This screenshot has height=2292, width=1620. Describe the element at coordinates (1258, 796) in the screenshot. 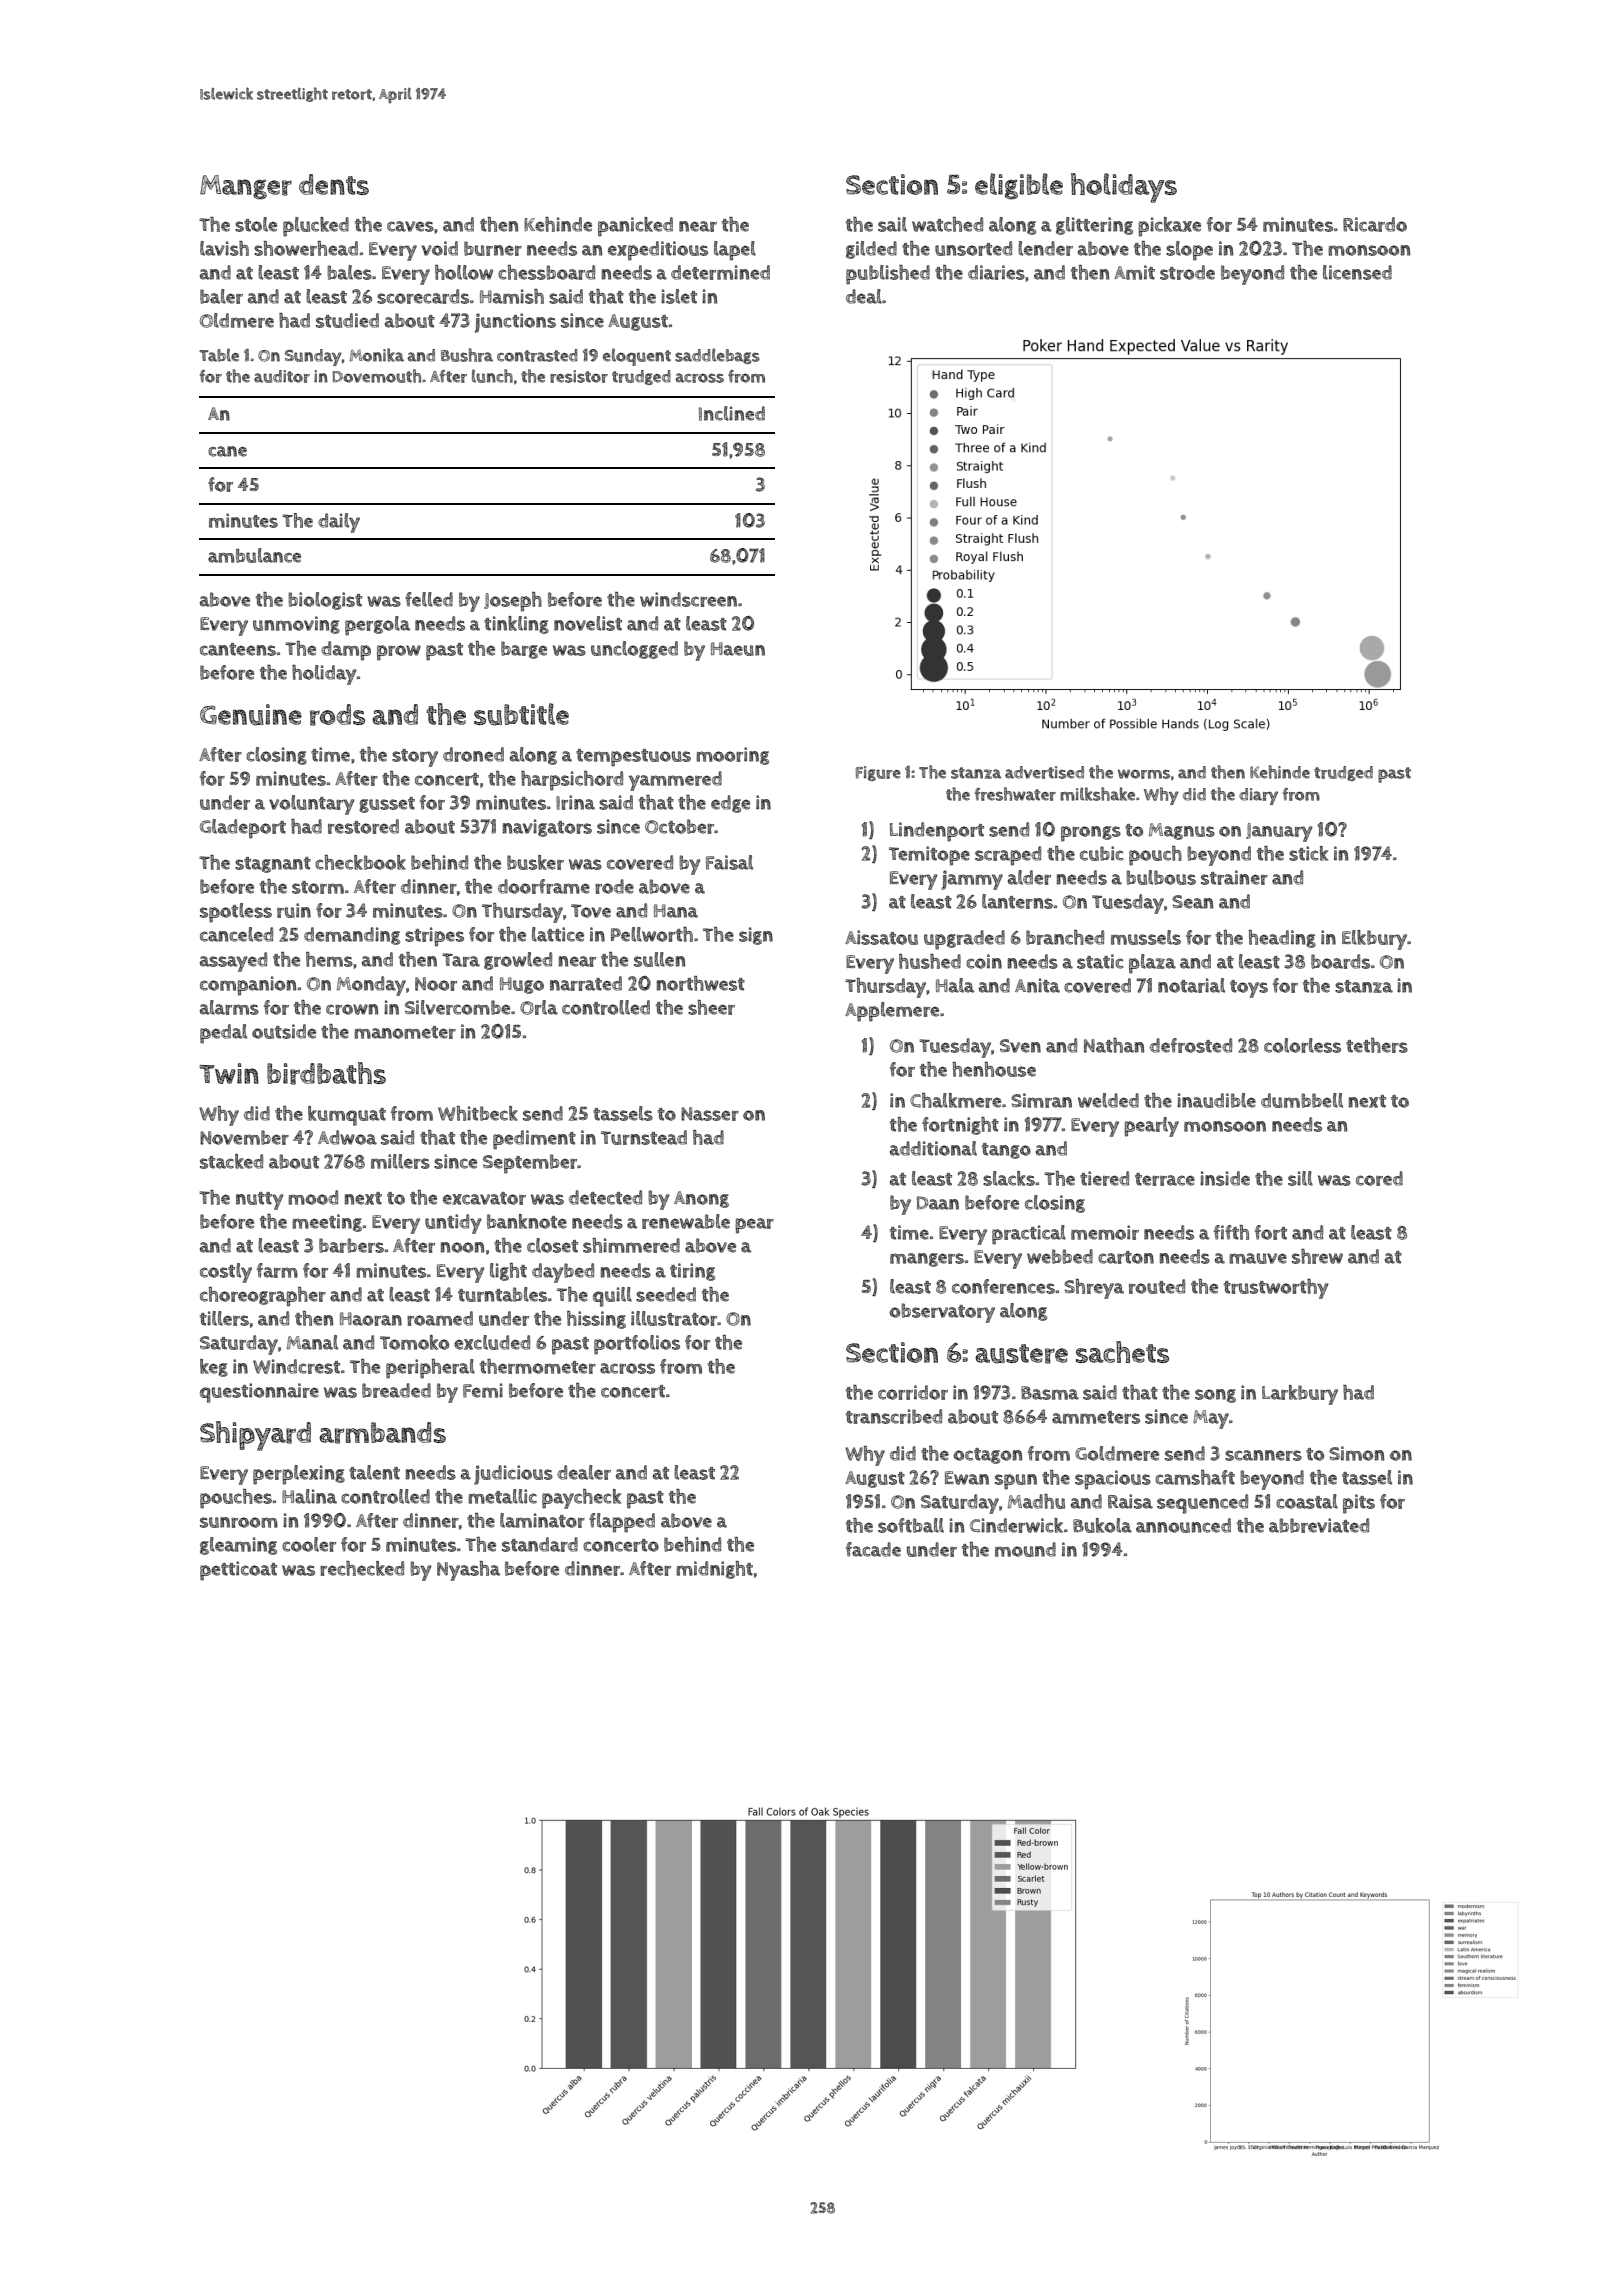

I see `diary` at that location.
